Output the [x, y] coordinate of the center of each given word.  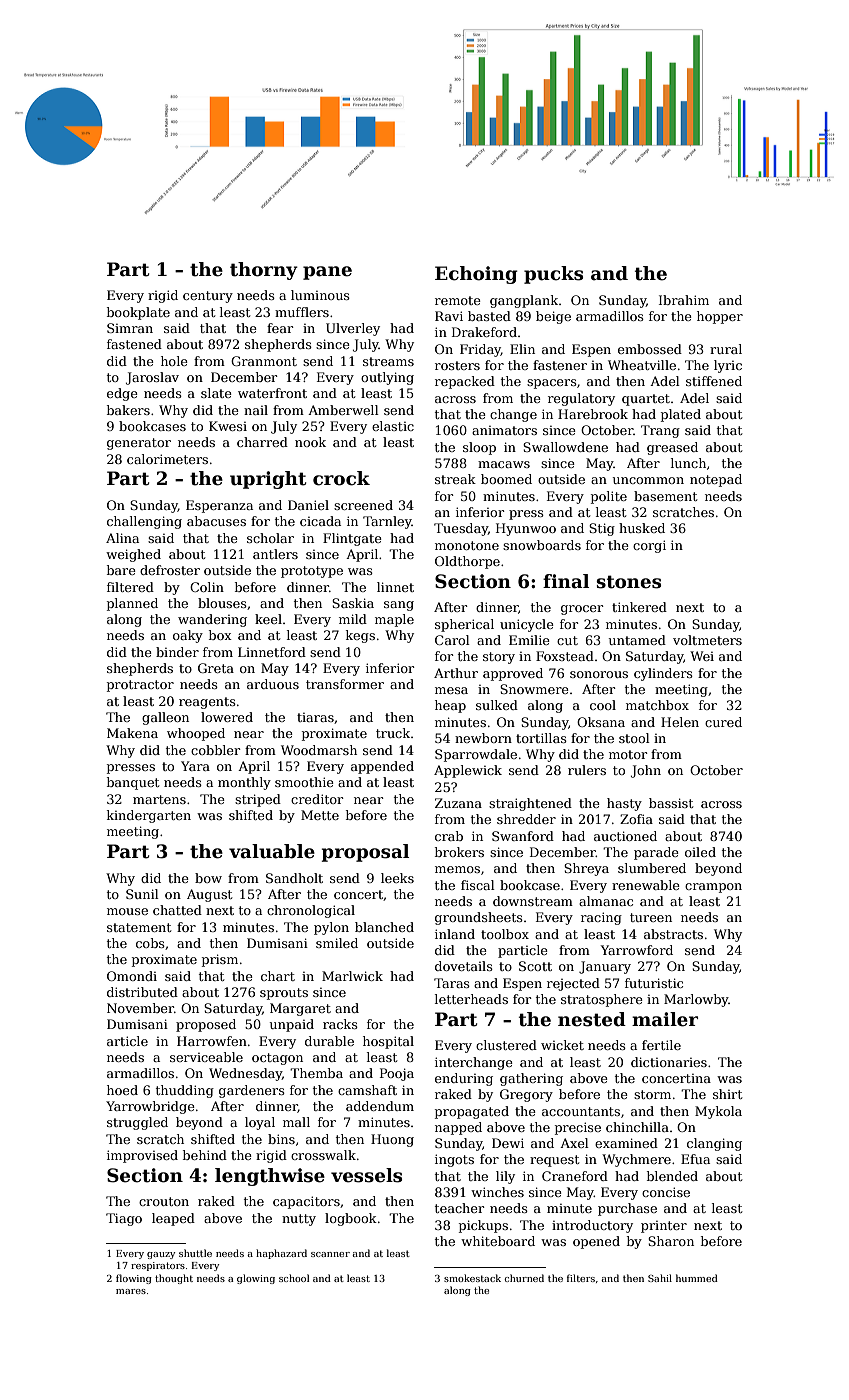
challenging [144, 522]
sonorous [599, 674]
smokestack [472, 1278]
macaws [504, 464]
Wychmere [636, 1160]
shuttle [195, 1253]
